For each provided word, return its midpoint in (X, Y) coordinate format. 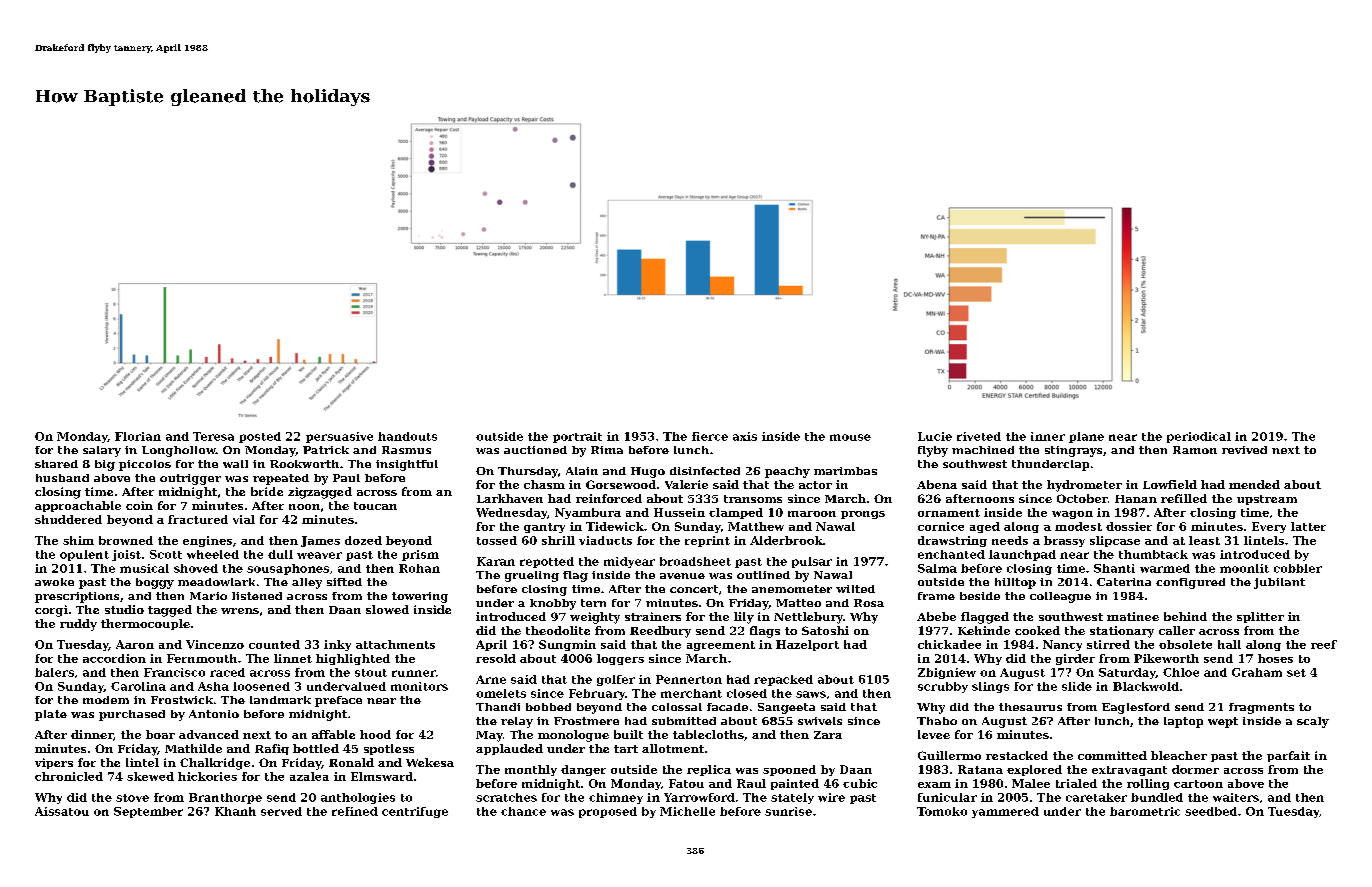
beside (980, 596)
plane (1086, 437)
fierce (710, 436)
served (281, 811)
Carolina (138, 686)
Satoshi (825, 630)
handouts (407, 436)
